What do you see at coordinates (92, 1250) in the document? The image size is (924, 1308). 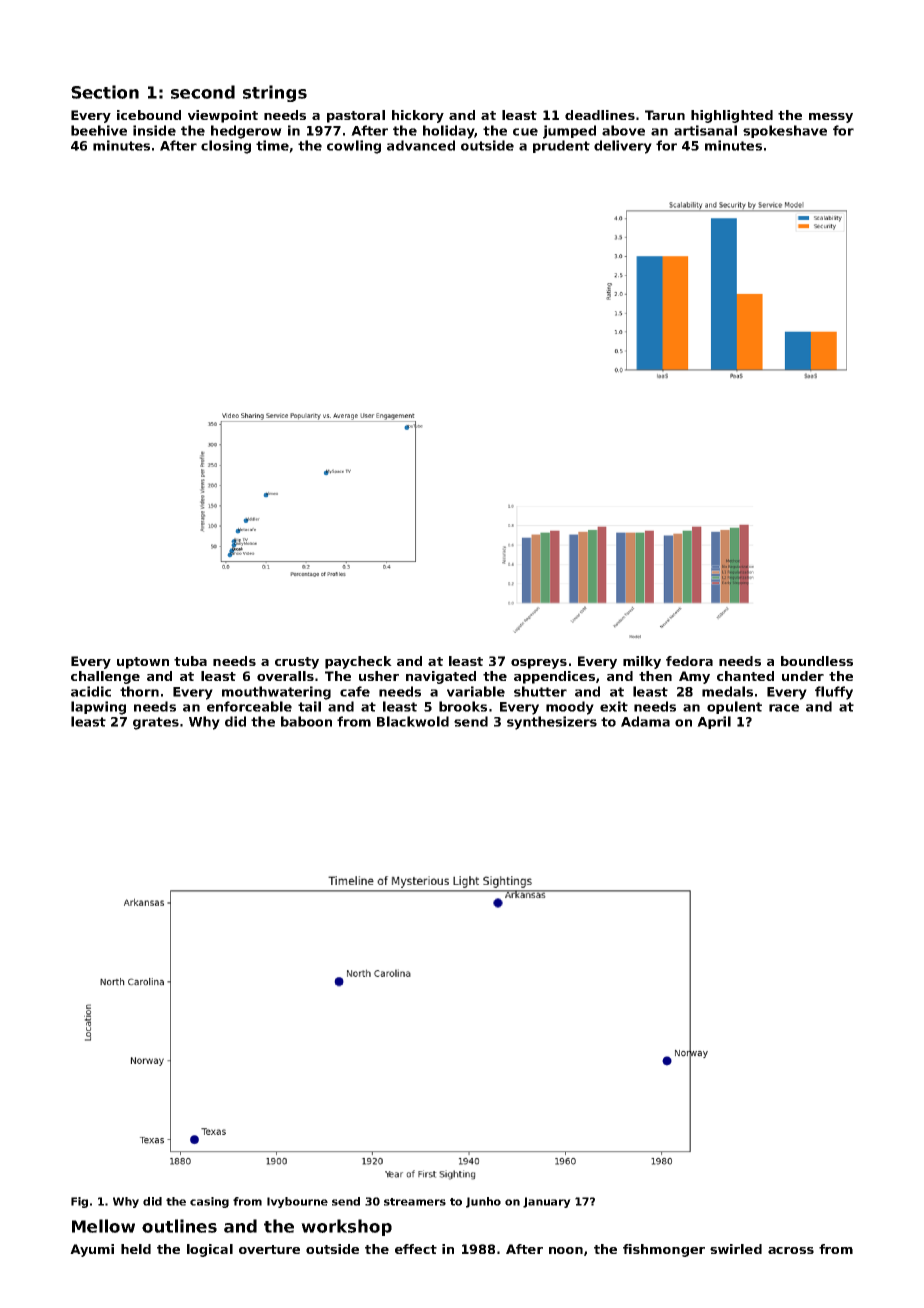 I see `Ayumi` at bounding box center [92, 1250].
